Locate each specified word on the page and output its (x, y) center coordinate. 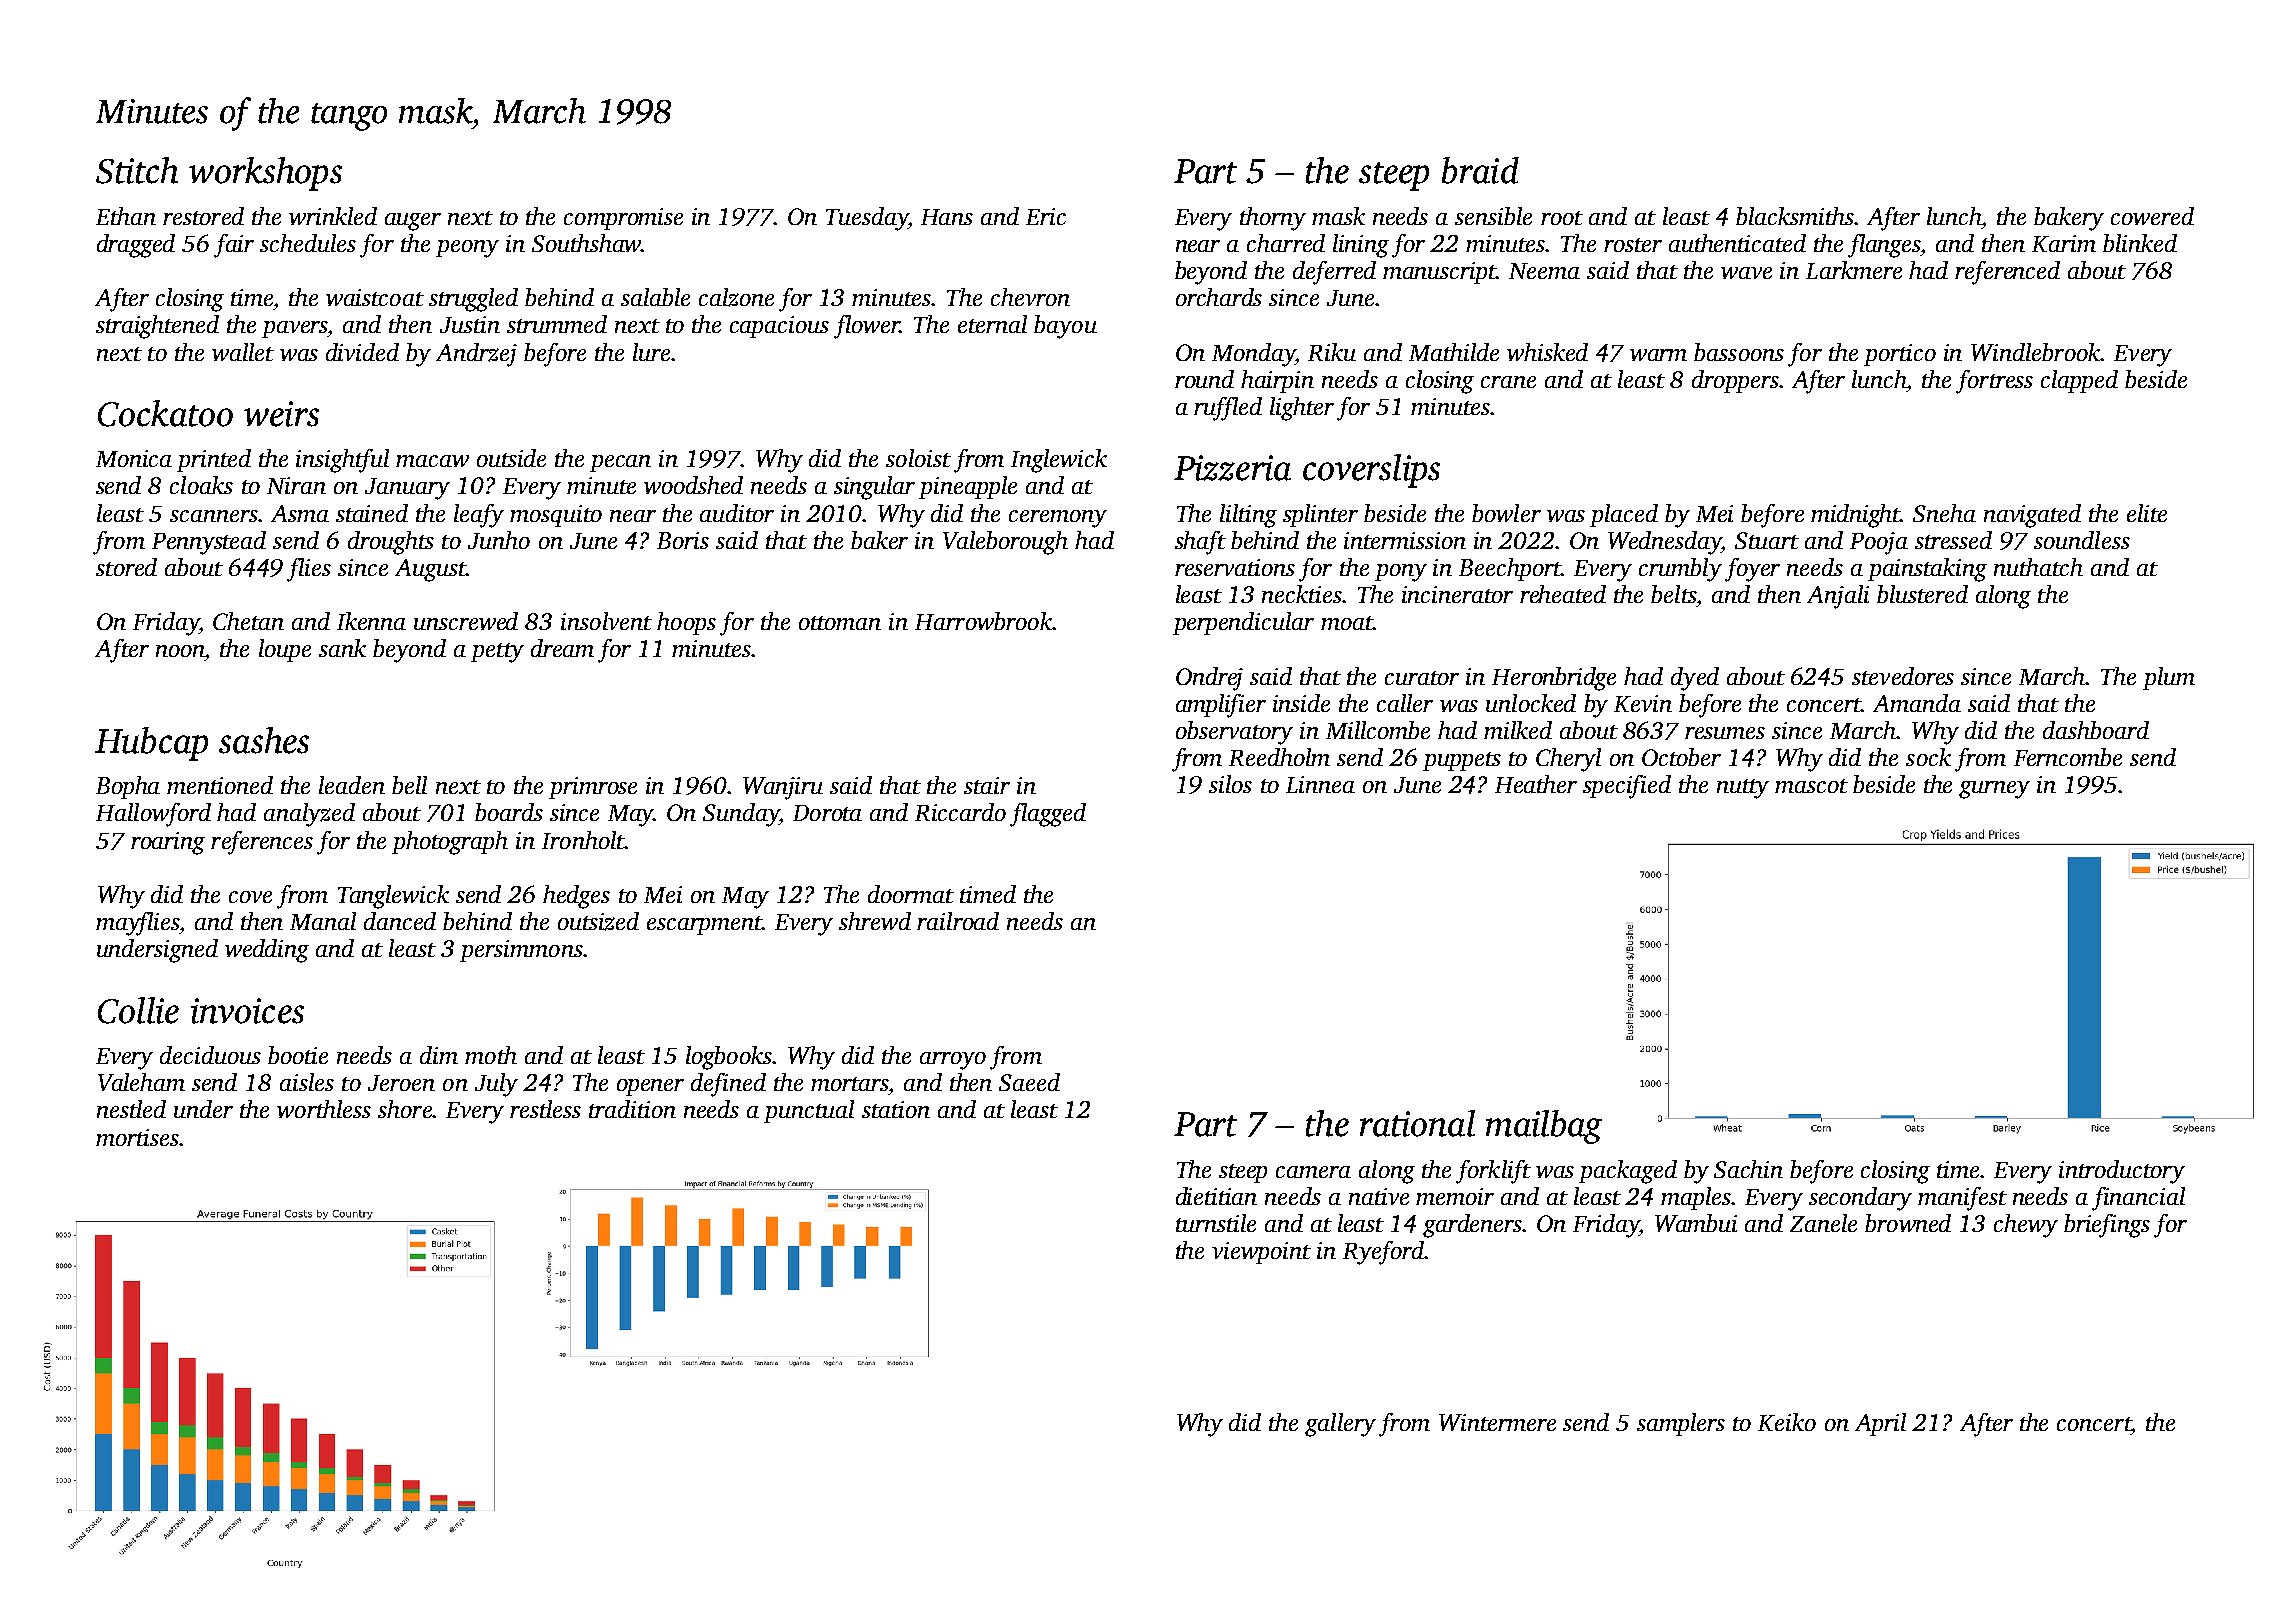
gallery (1340, 1425)
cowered (2152, 216)
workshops (265, 174)
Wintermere (1497, 1422)
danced (400, 921)
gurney (1994, 790)
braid (1480, 170)
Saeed (1029, 1082)
